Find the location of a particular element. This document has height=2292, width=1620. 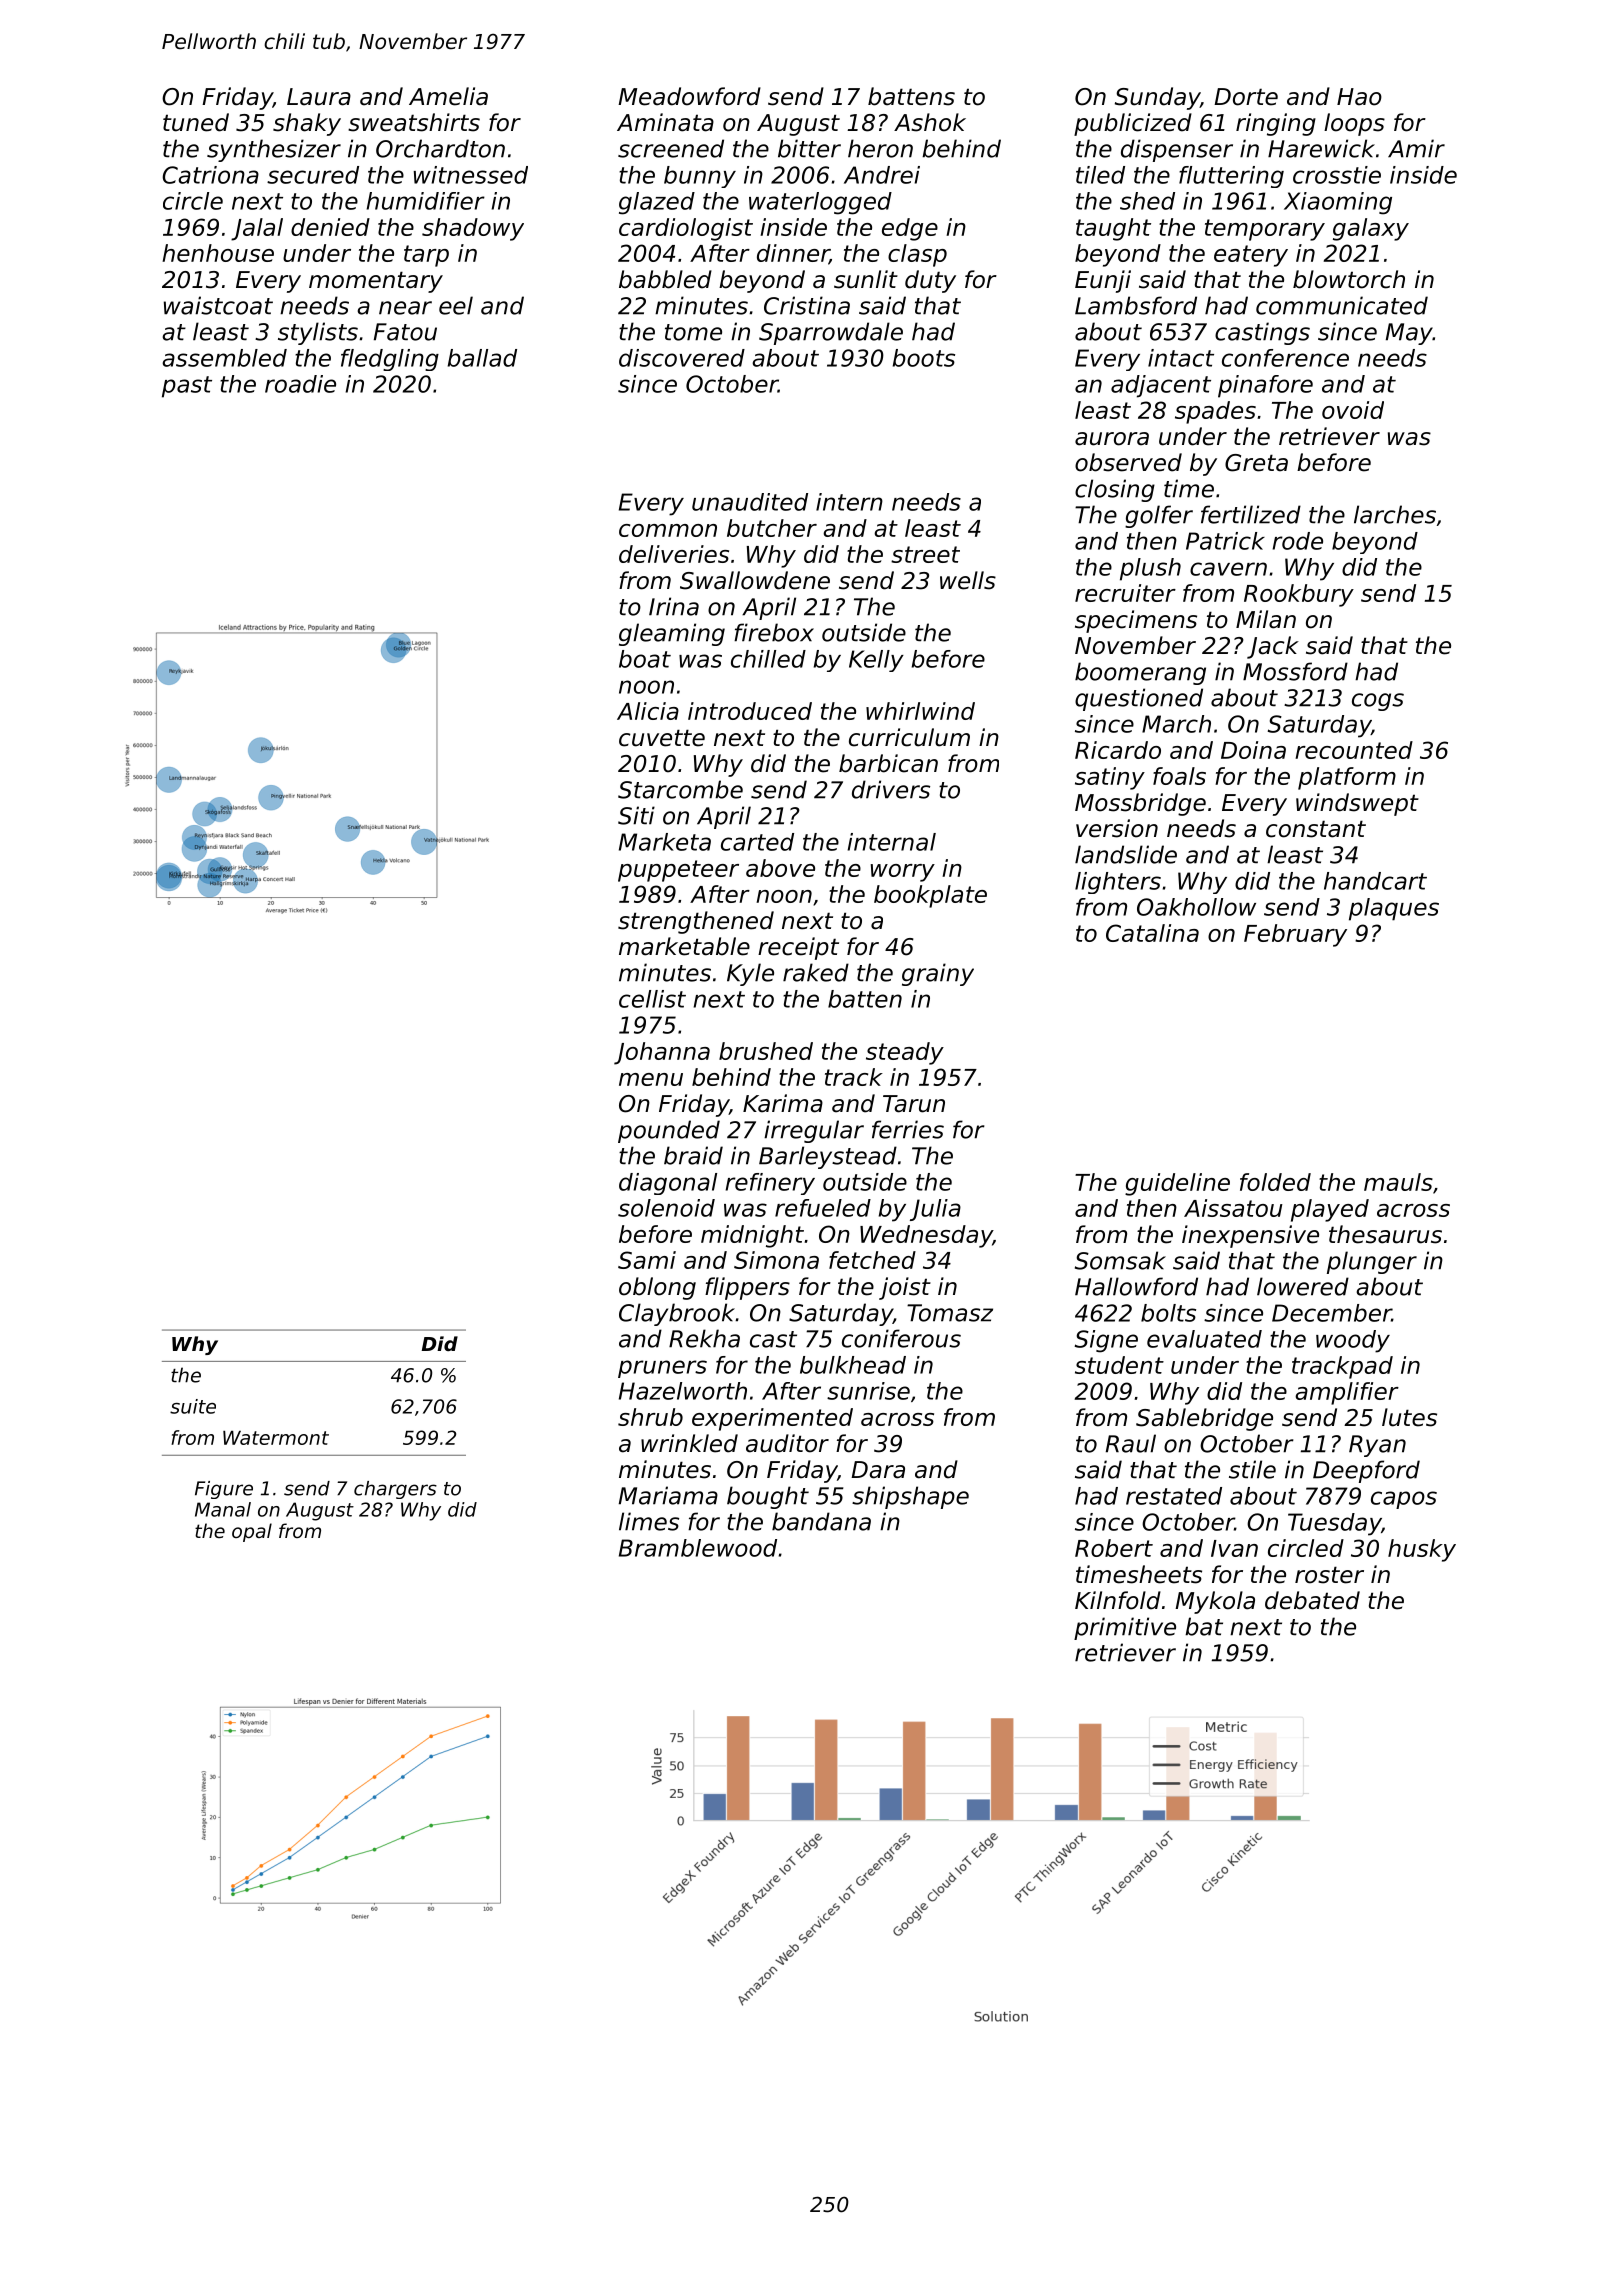

sweatshirts is located at coordinates (414, 122).
